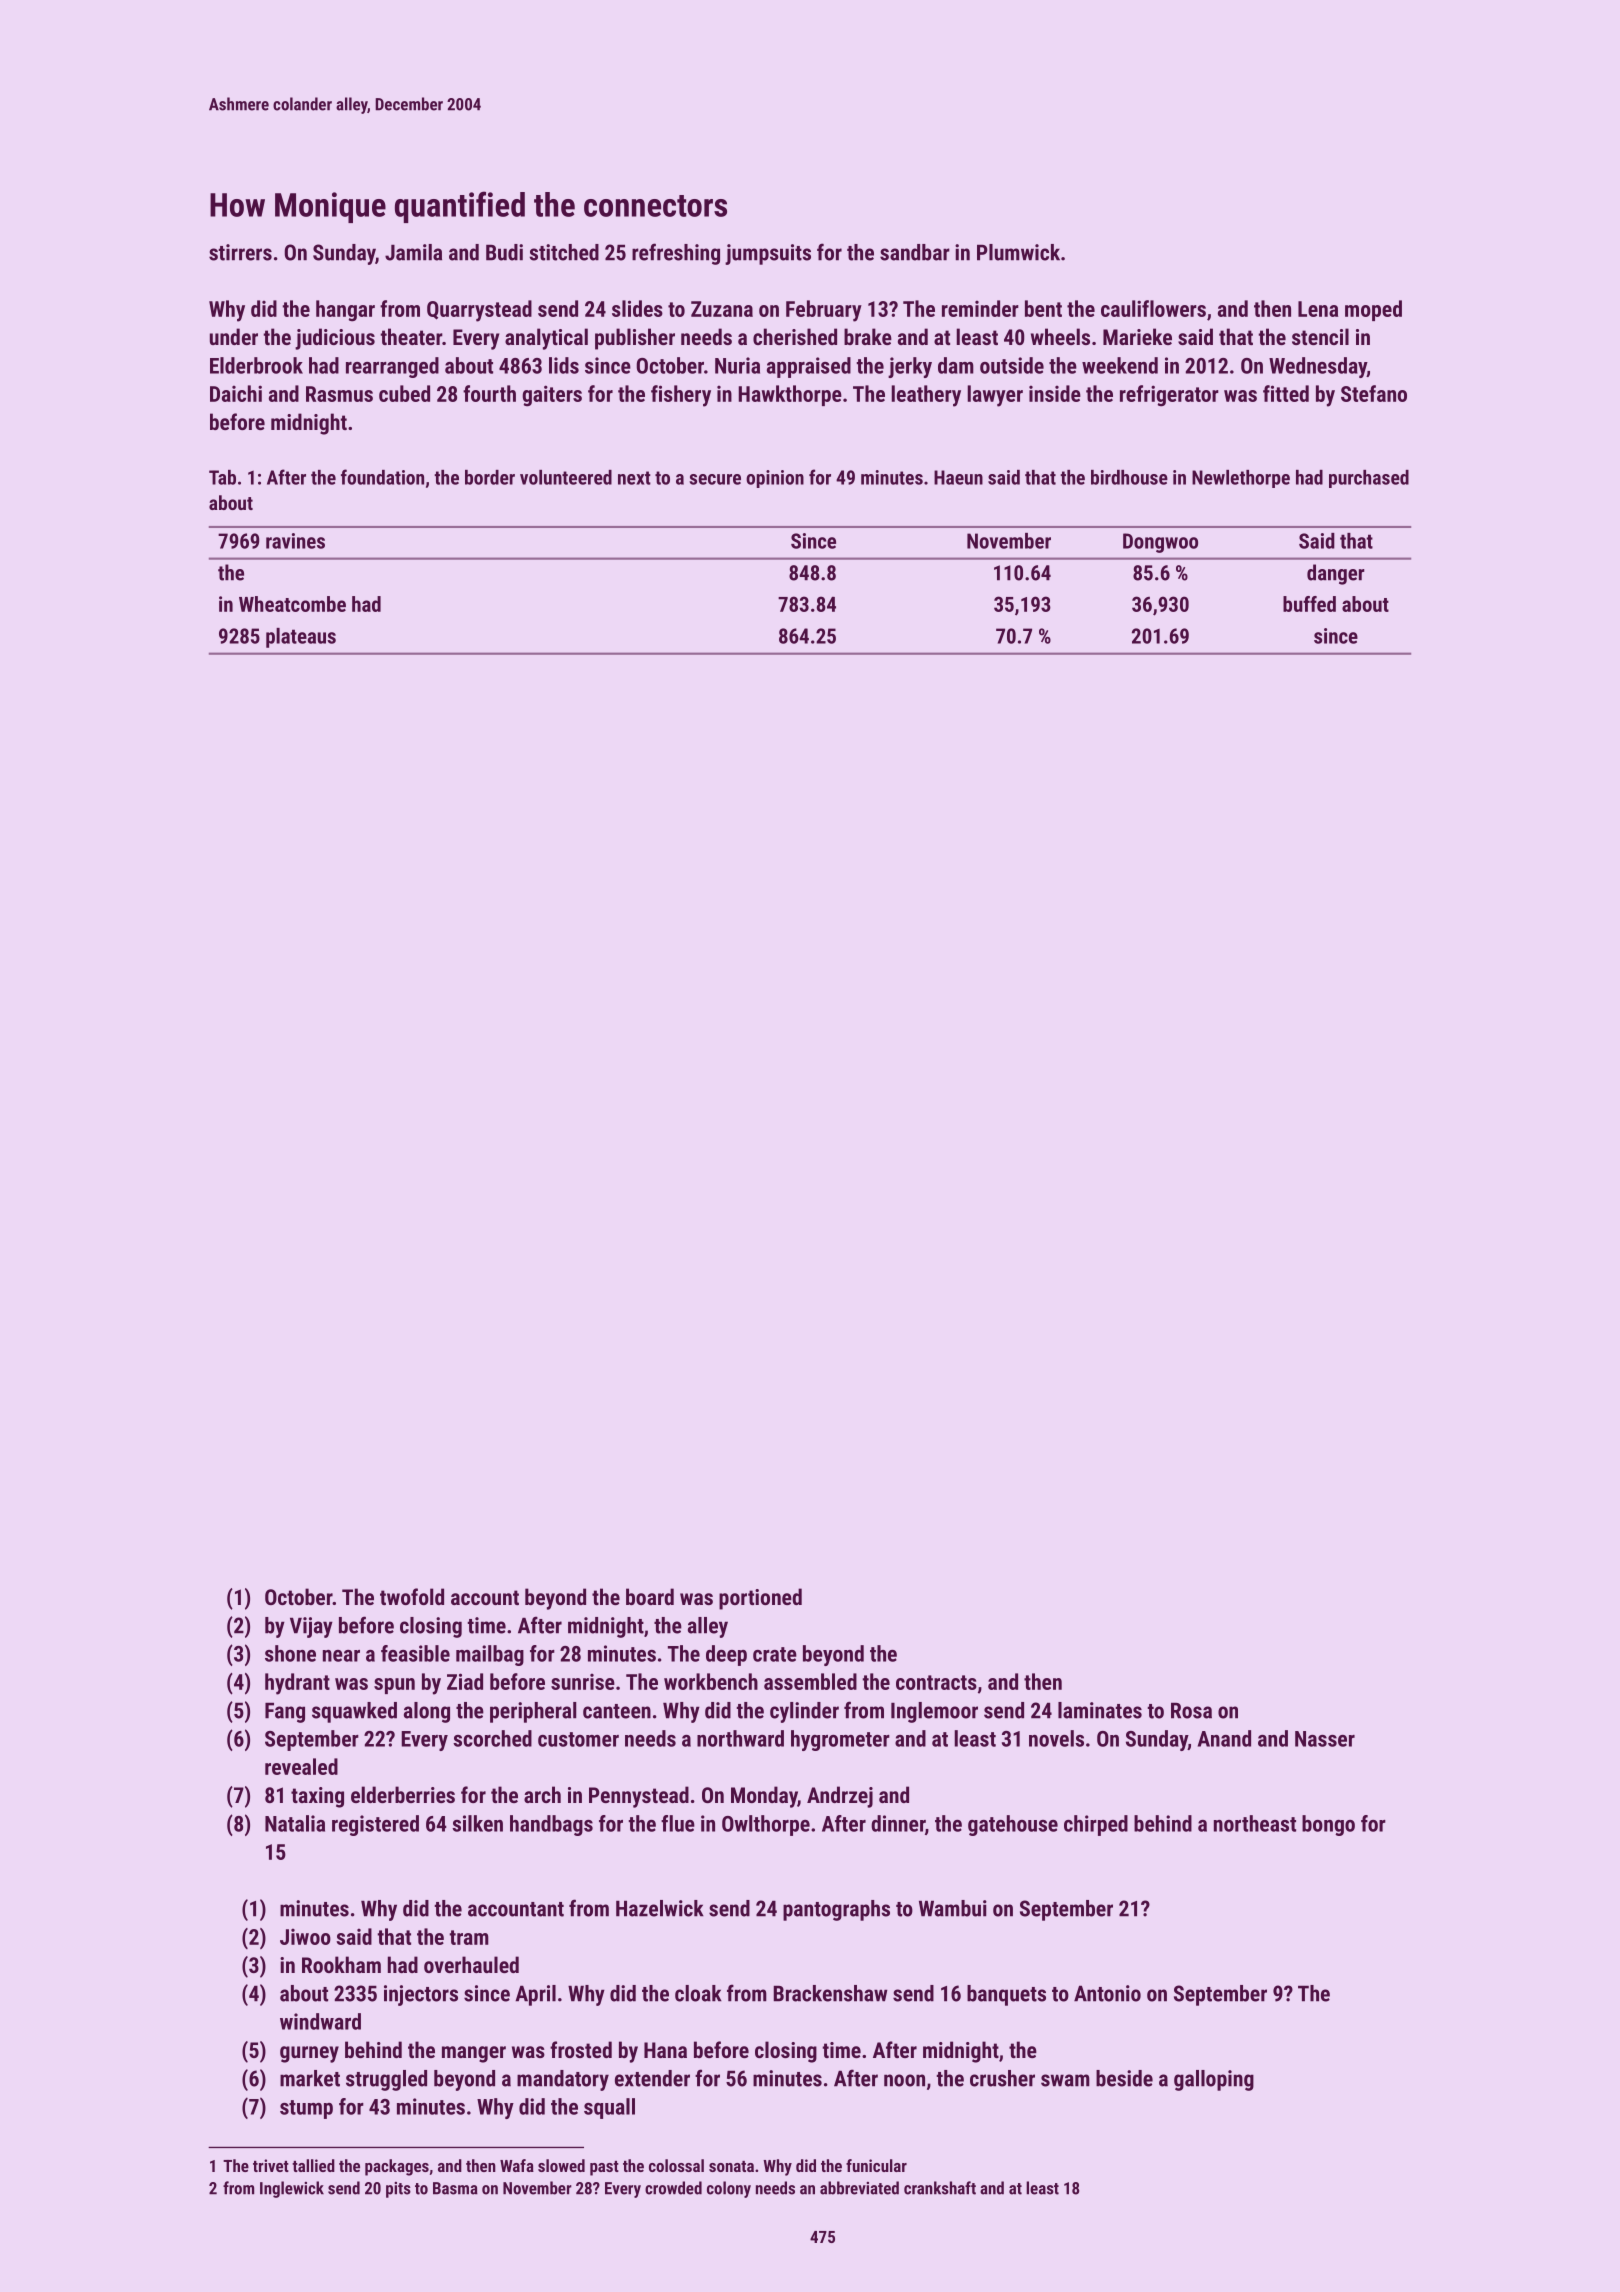  Describe the element at coordinates (412, 1596) in the image. I see `twofold` at that location.
